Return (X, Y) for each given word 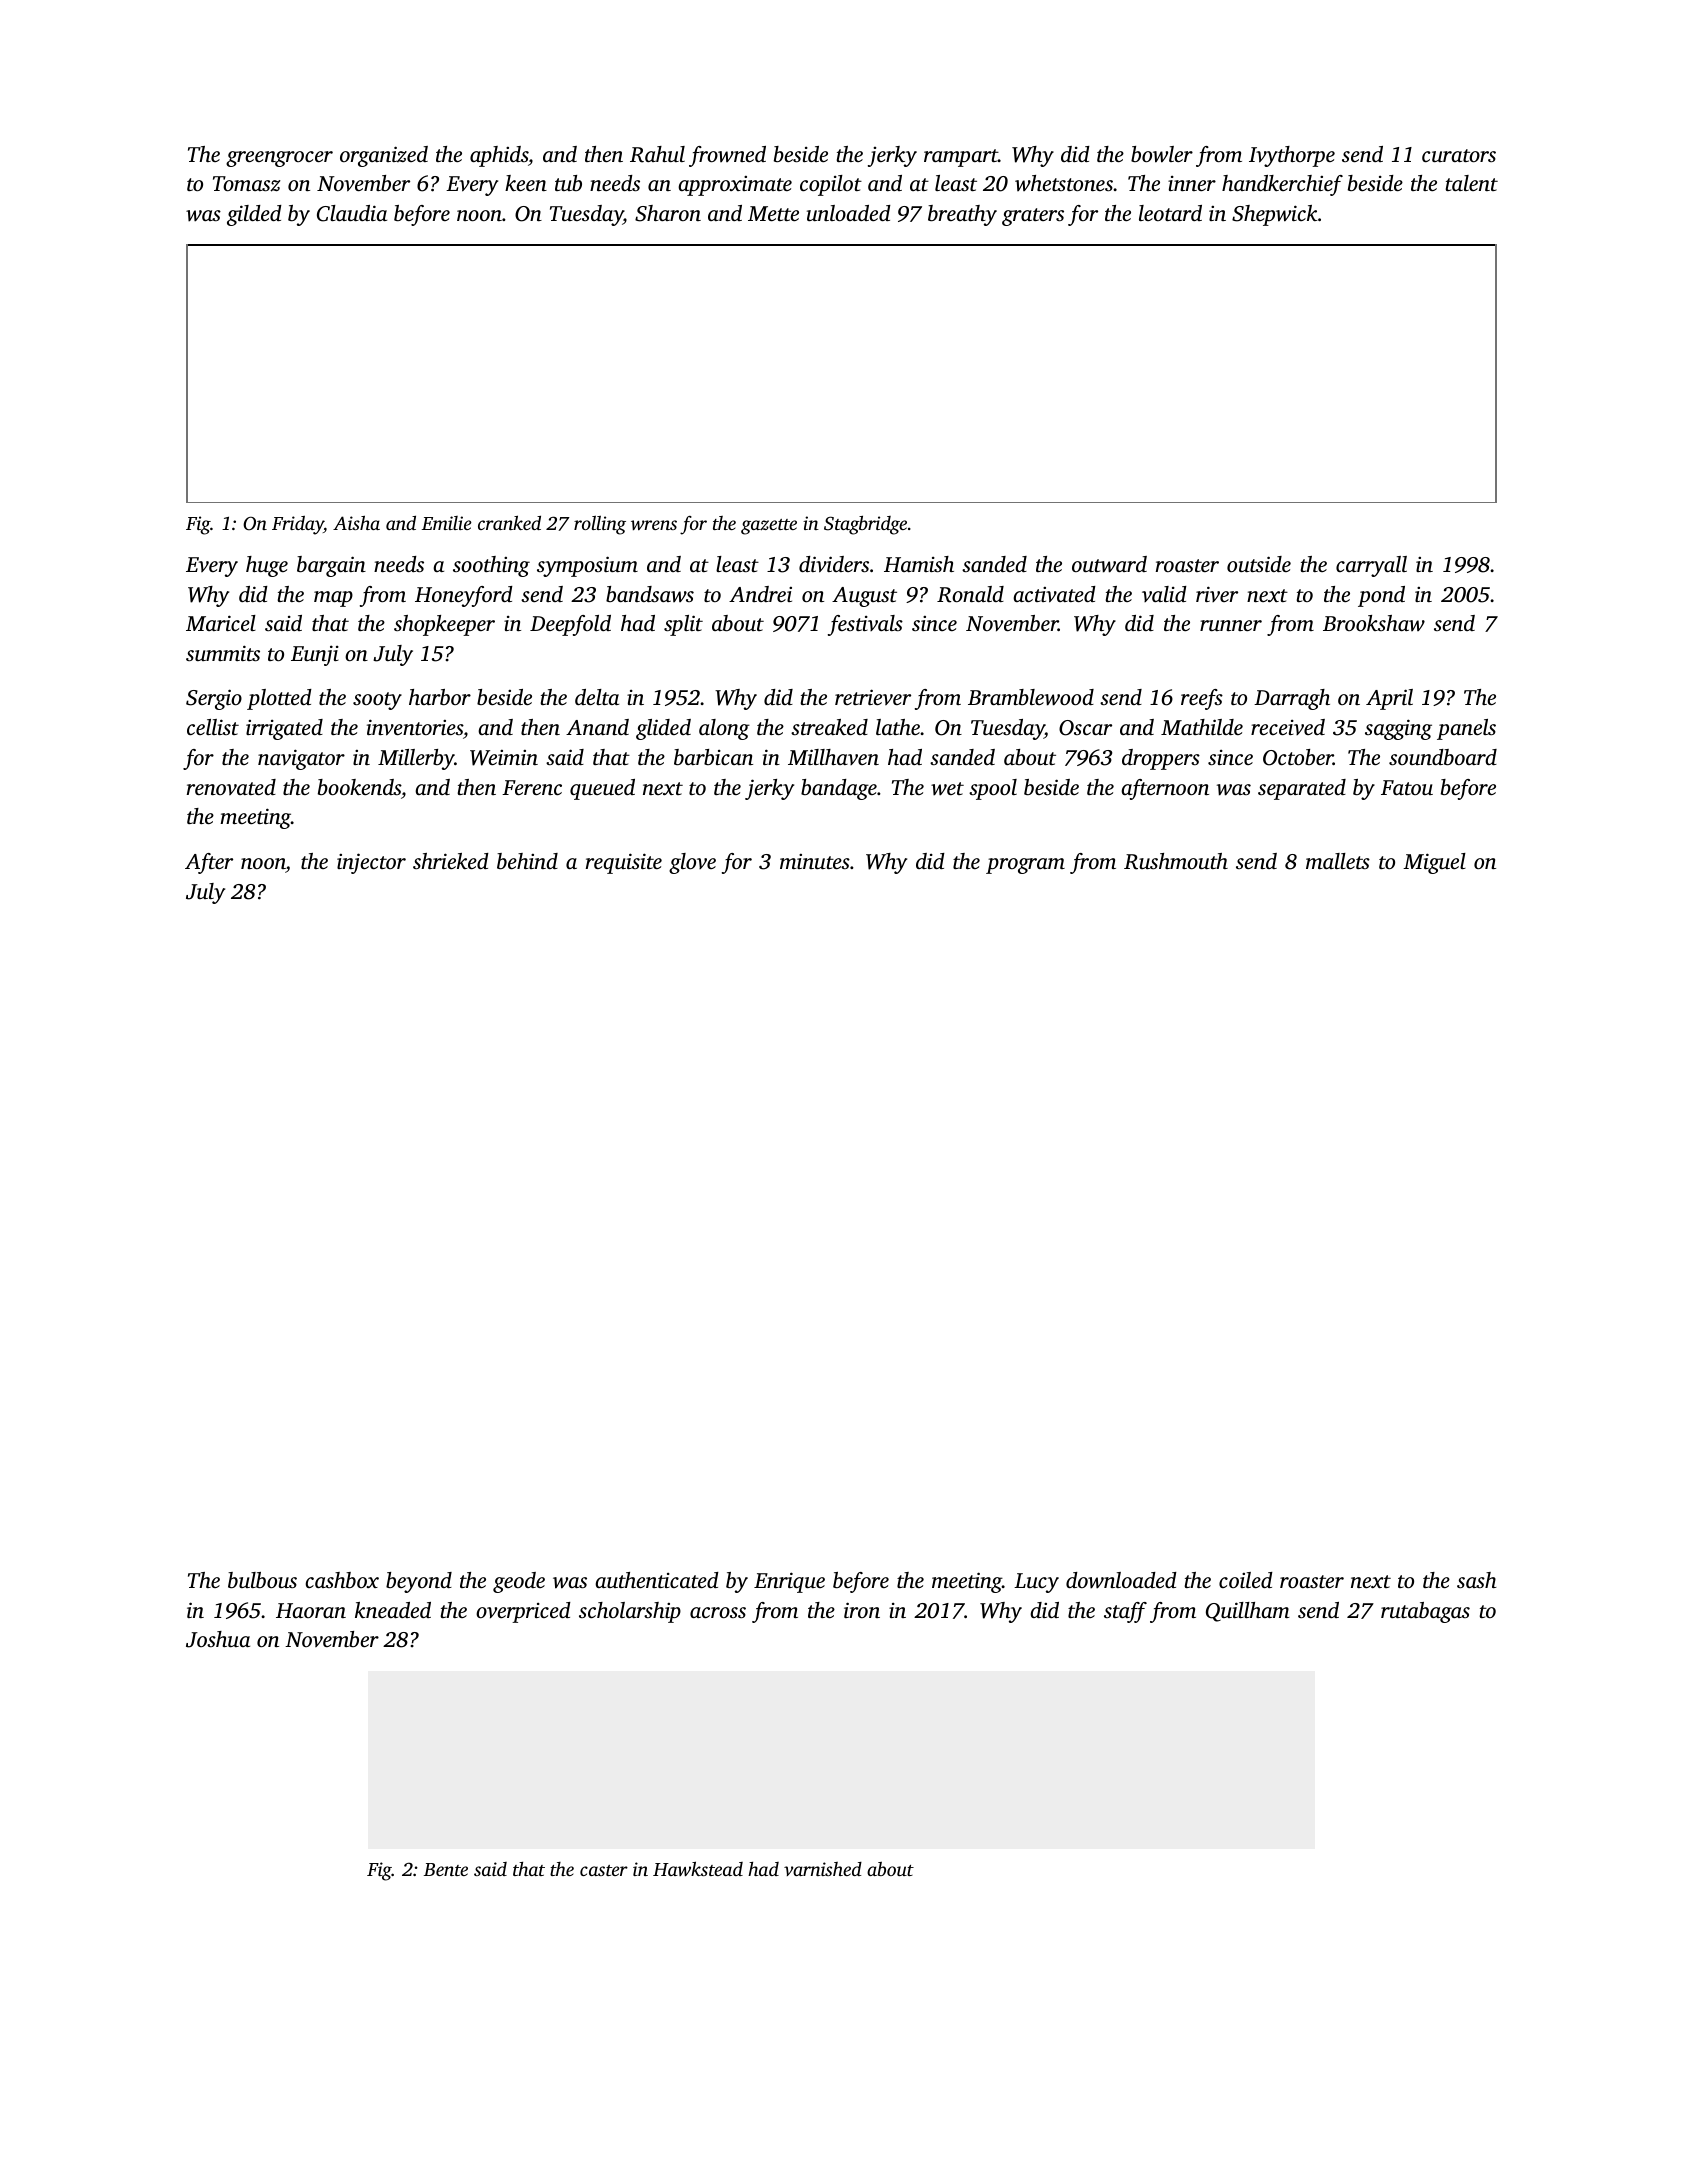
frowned (727, 156)
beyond (419, 1582)
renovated (231, 787)
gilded (254, 215)
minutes (815, 861)
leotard (1170, 213)
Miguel (1434, 863)
